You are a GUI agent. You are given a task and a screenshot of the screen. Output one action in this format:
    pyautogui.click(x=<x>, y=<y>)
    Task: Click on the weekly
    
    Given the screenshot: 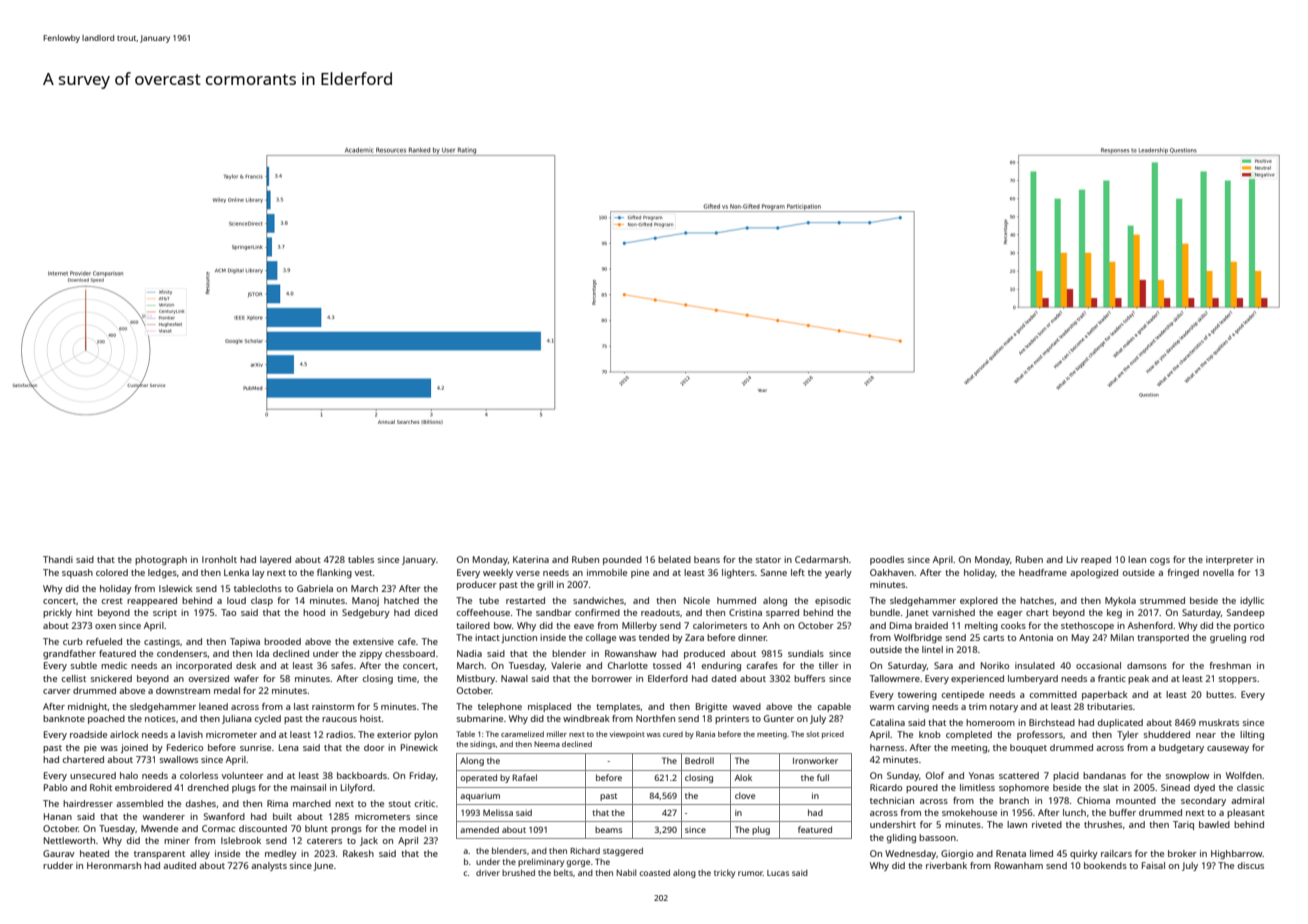 What is the action you would take?
    pyautogui.click(x=498, y=573)
